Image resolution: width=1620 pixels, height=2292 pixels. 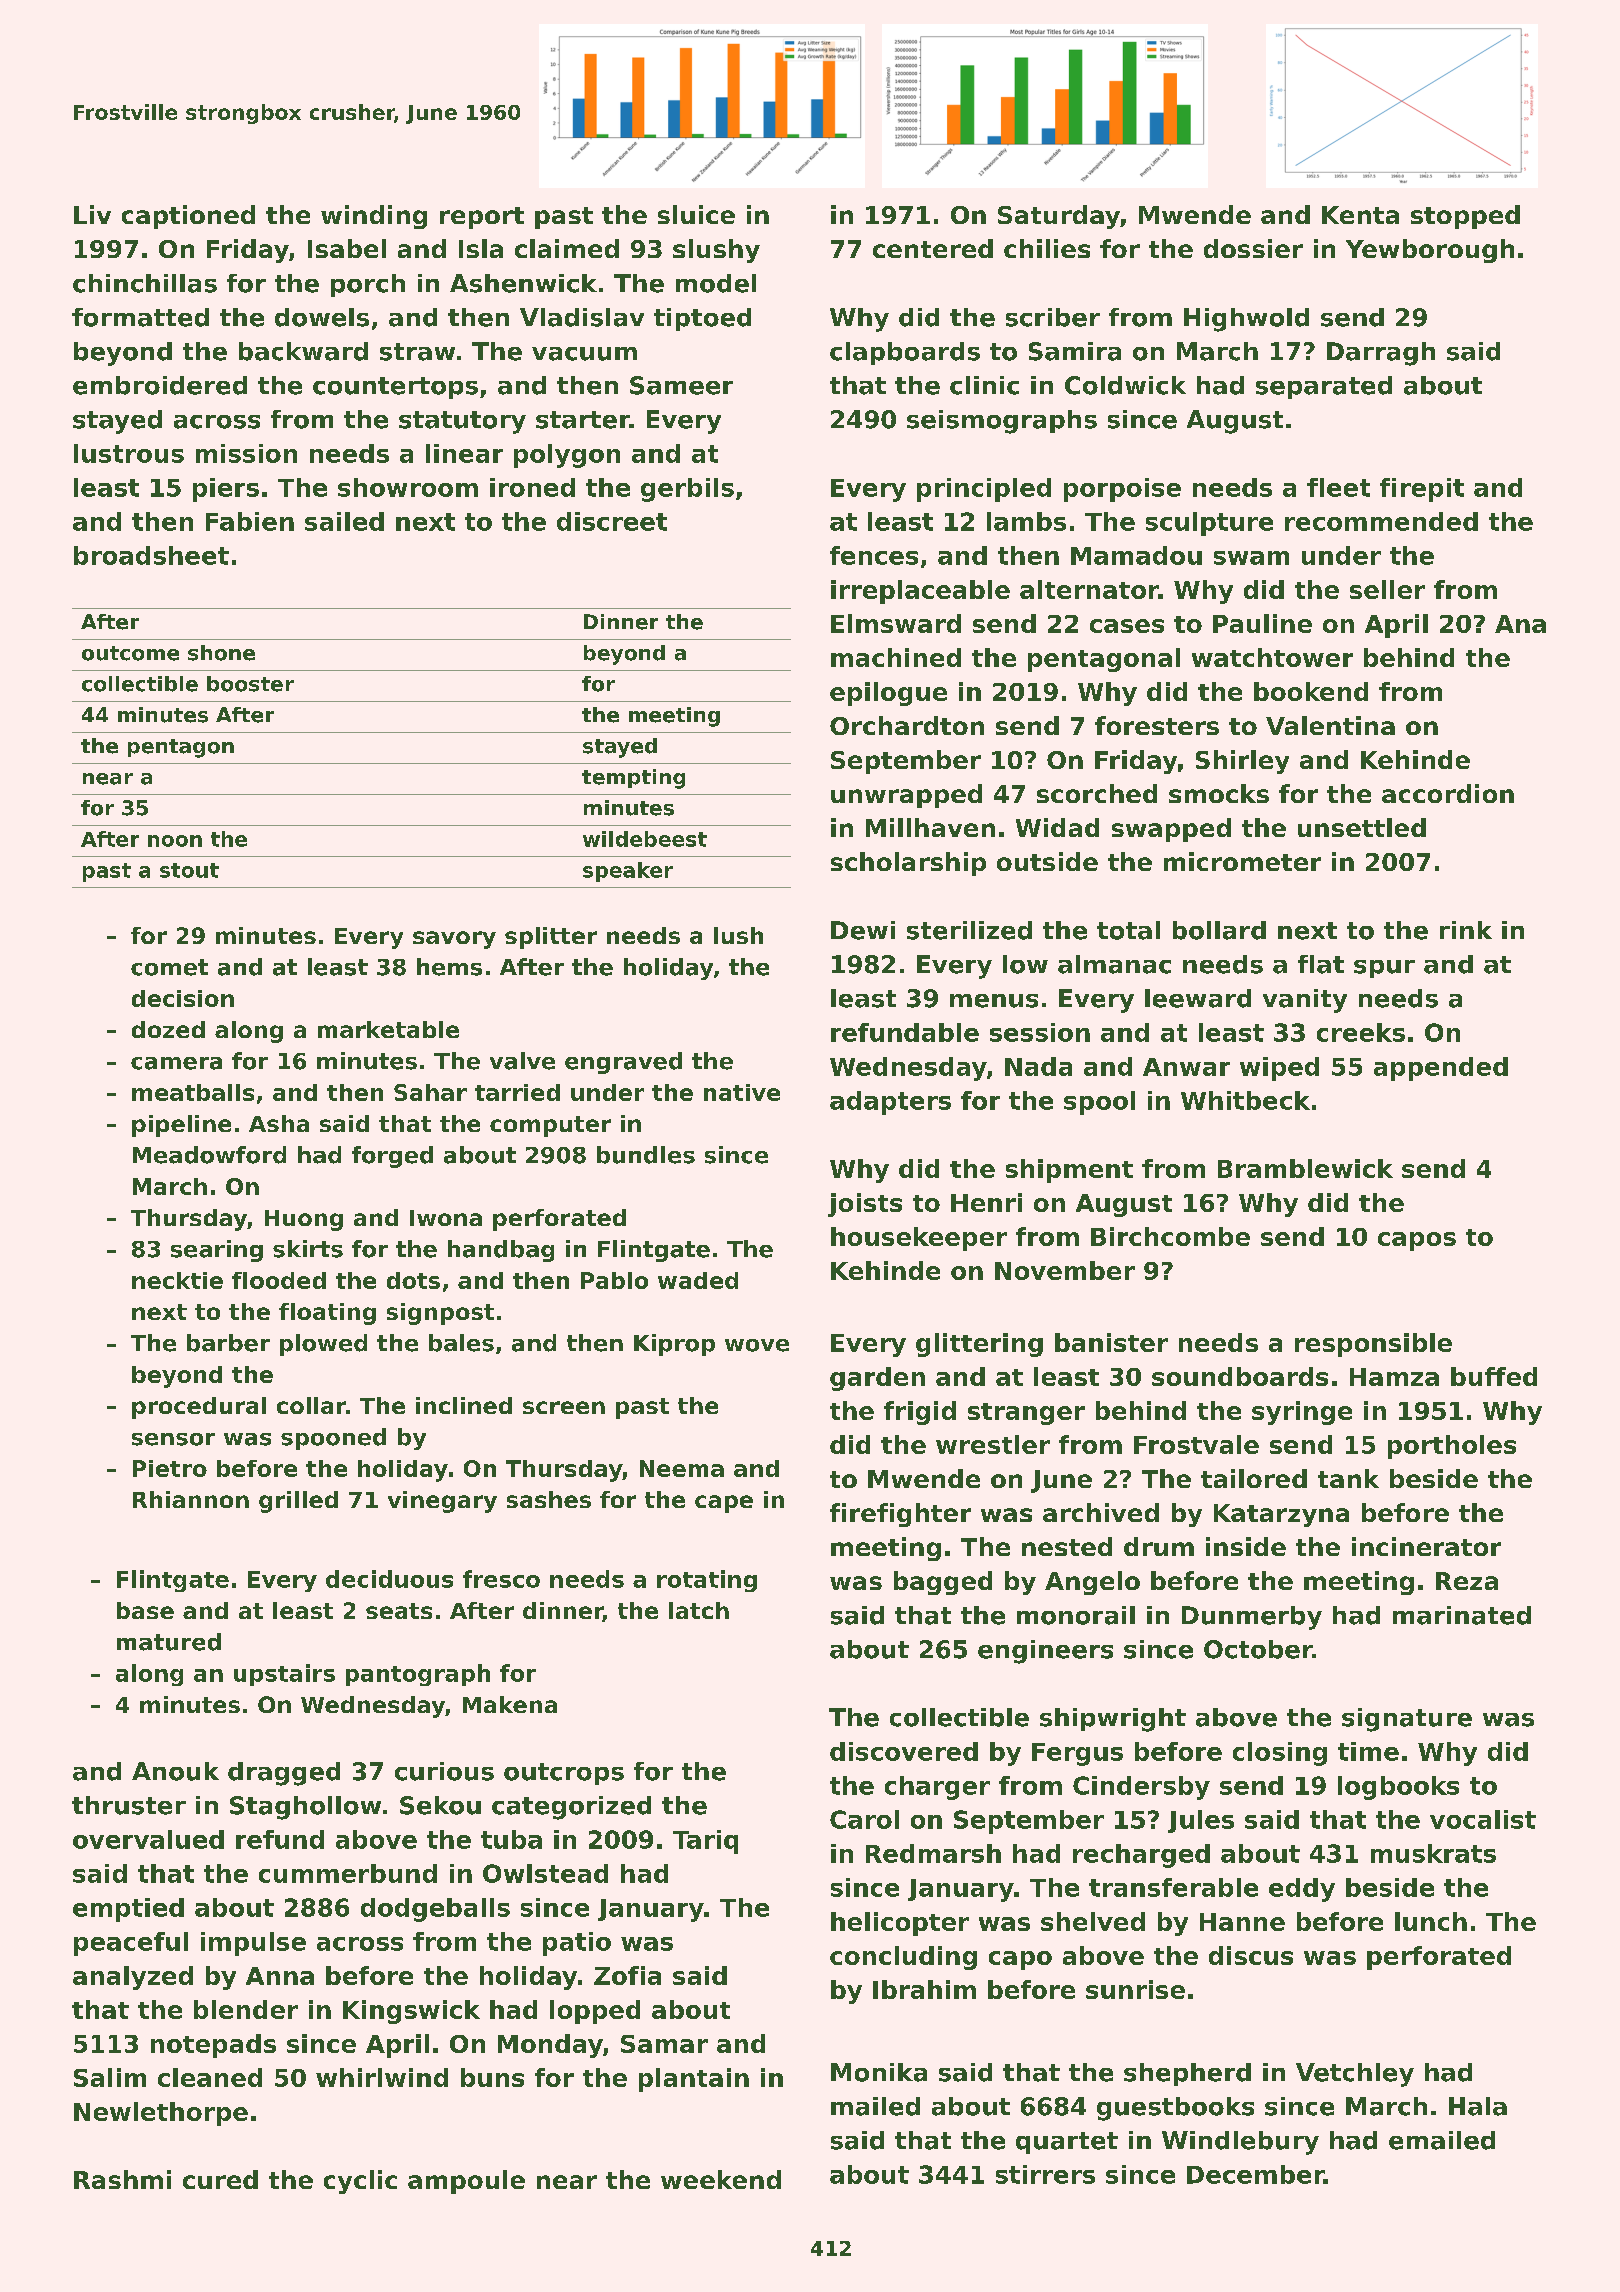 I want to click on weekend, so click(x=721, y=2179).
